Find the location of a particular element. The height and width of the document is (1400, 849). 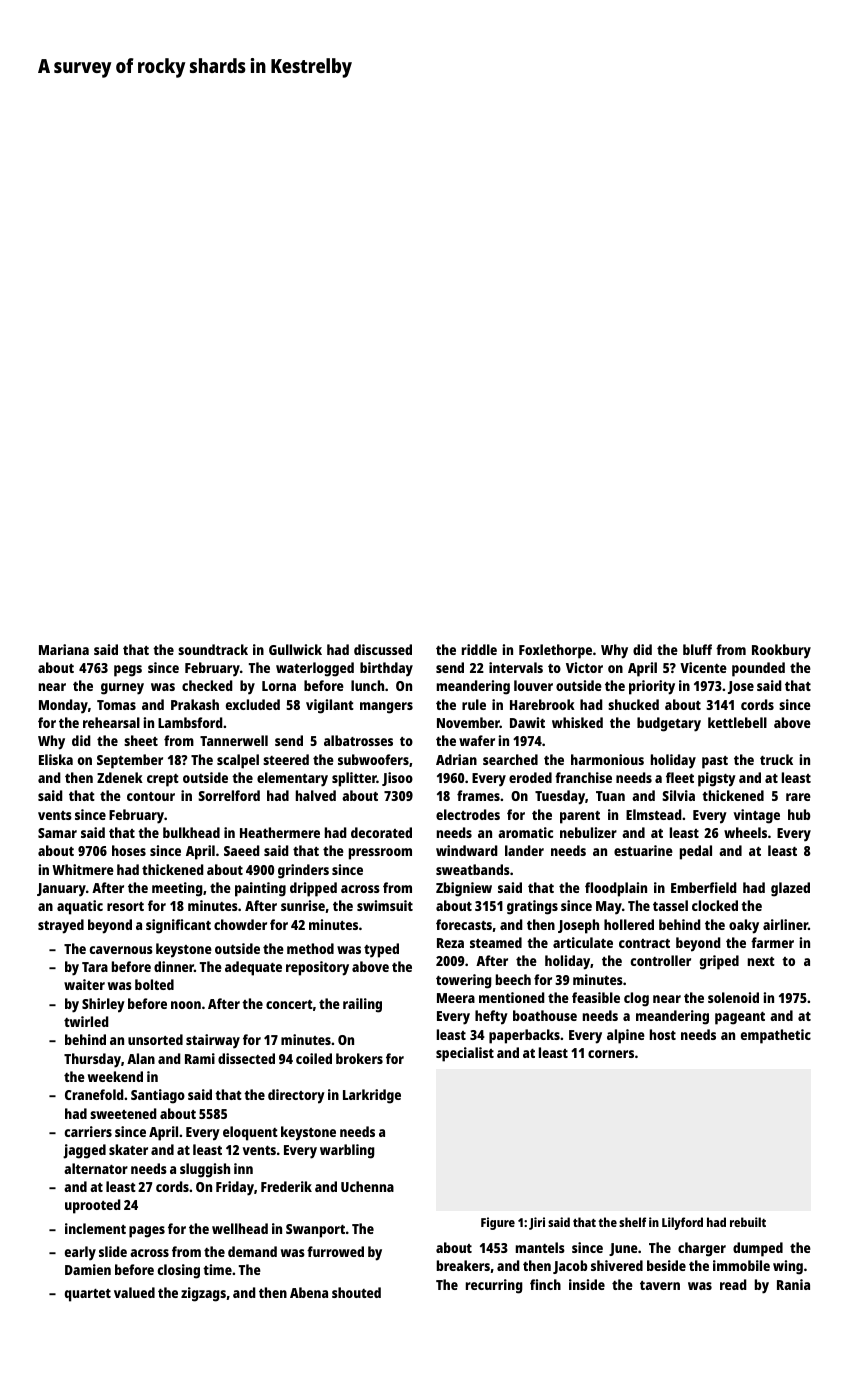

discussed is located at coordinates (383, 649).
